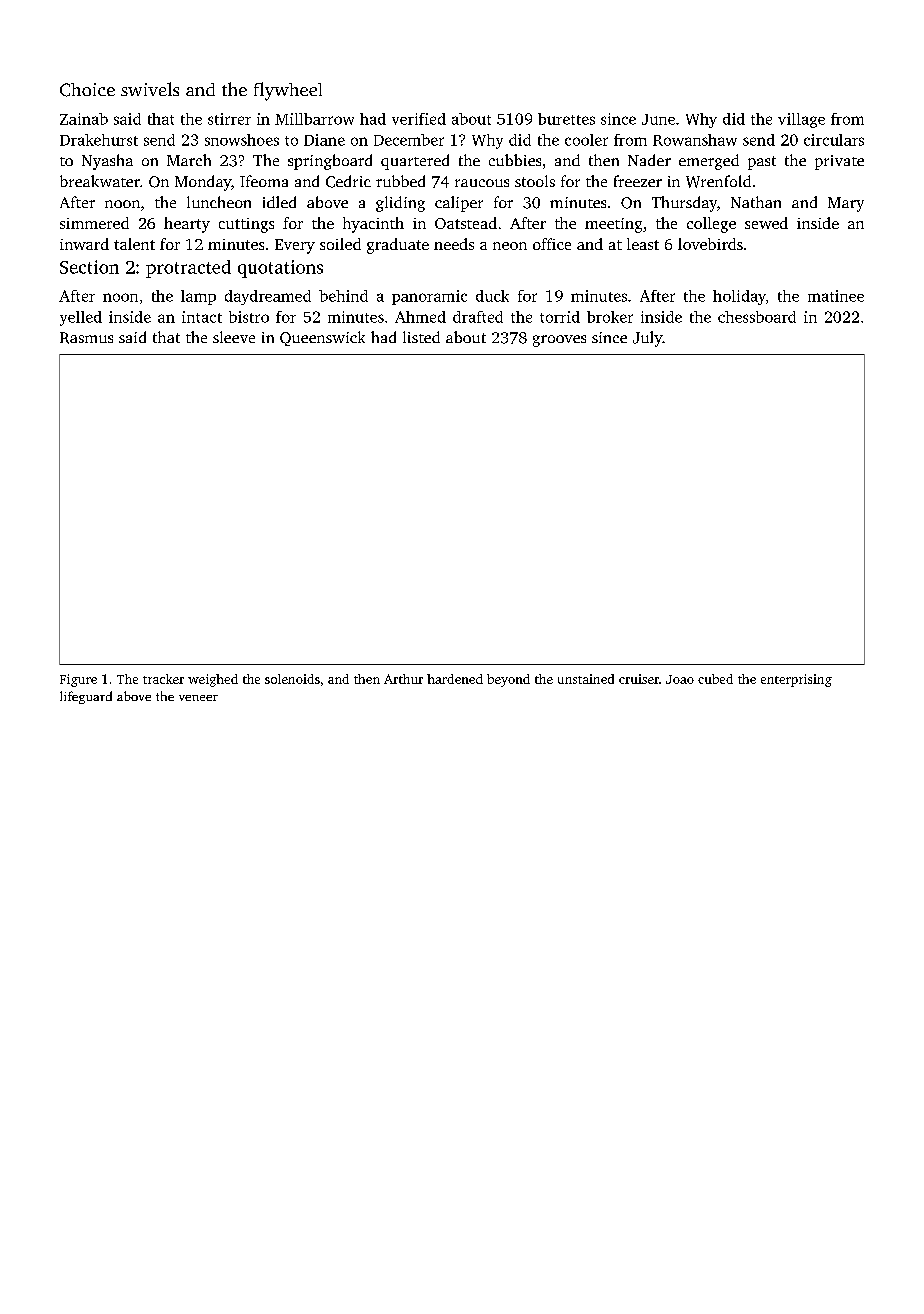 This page has width=924, height=1314. Describe the element at coordinates (718, 181) in the page. I see `Wrenfold` at that location.
